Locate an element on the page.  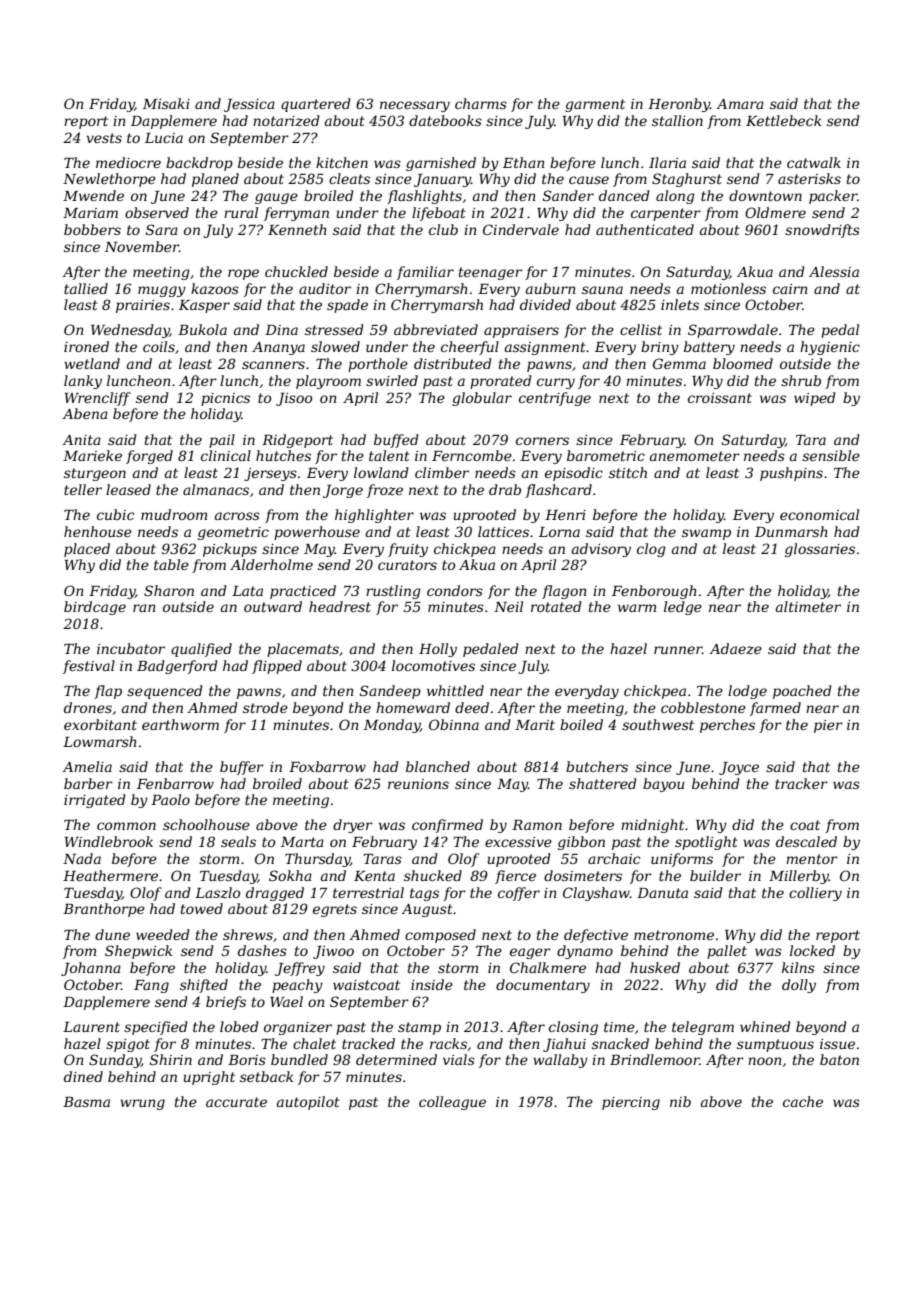
confirmed is located at coordinates (447, 826).
